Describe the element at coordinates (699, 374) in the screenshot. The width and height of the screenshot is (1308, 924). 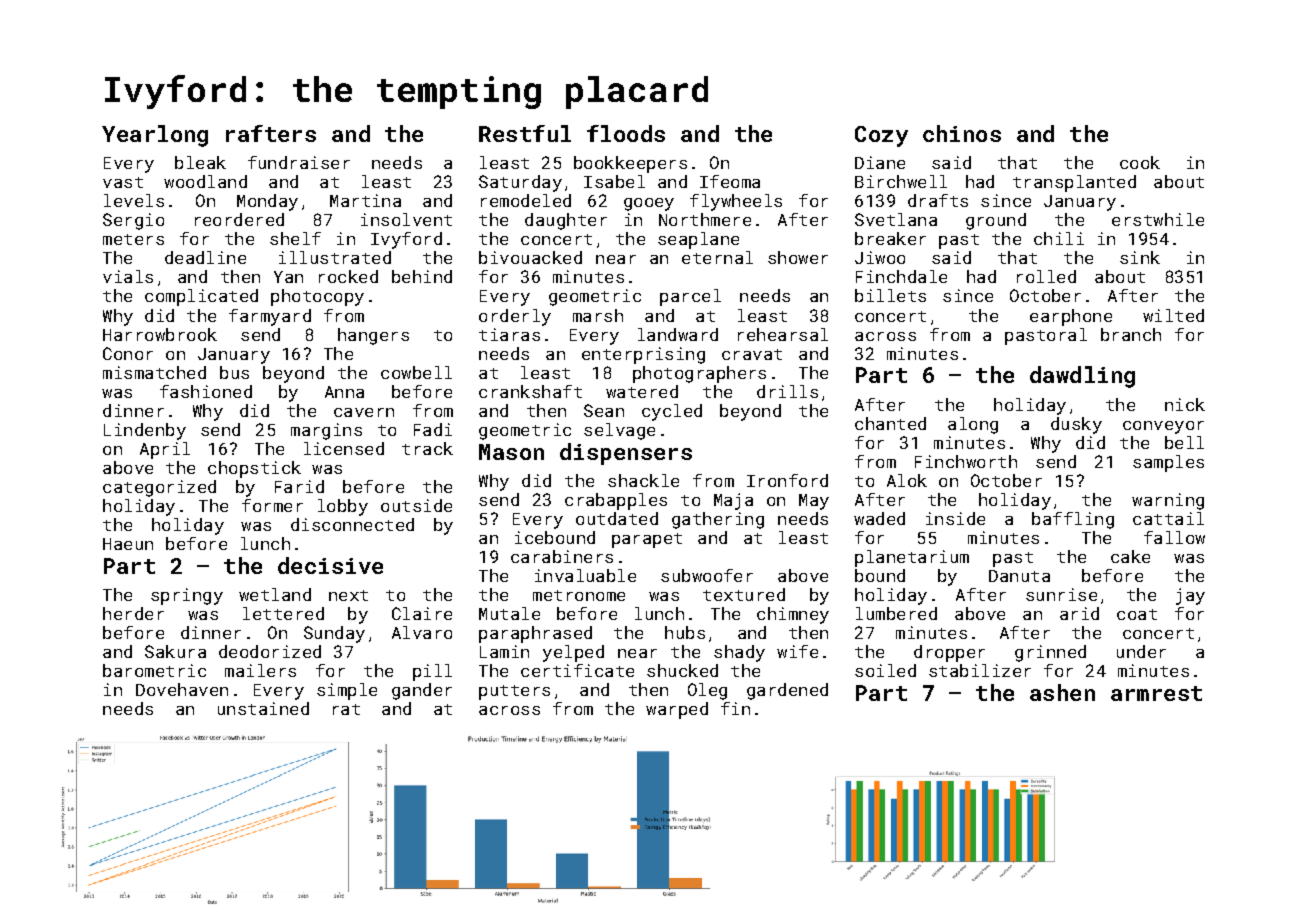
I see `photographers` at that location.
